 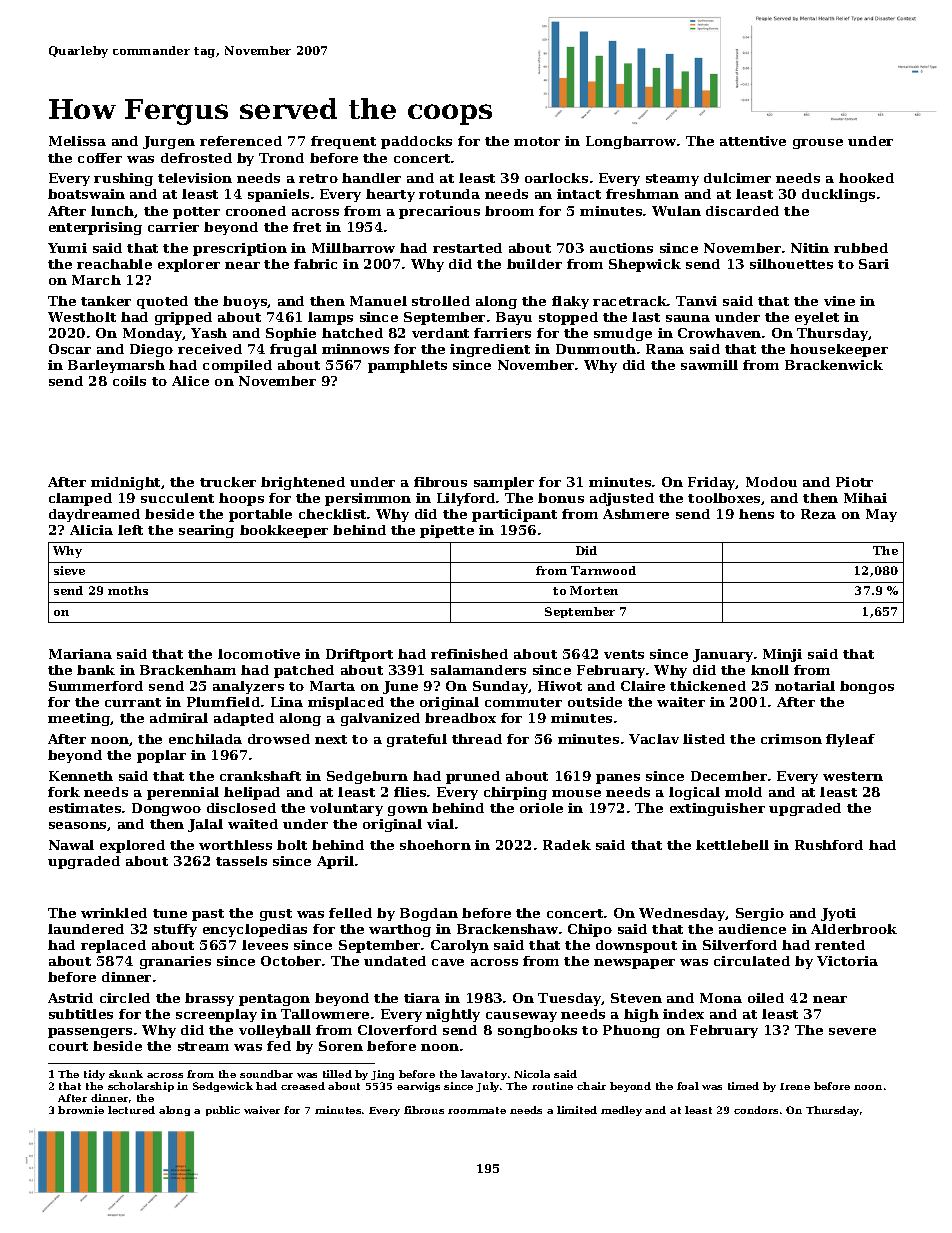 What do you see at coordinates (96, 670) in the page?
I see `bank` at bounding box center [96, 670].
